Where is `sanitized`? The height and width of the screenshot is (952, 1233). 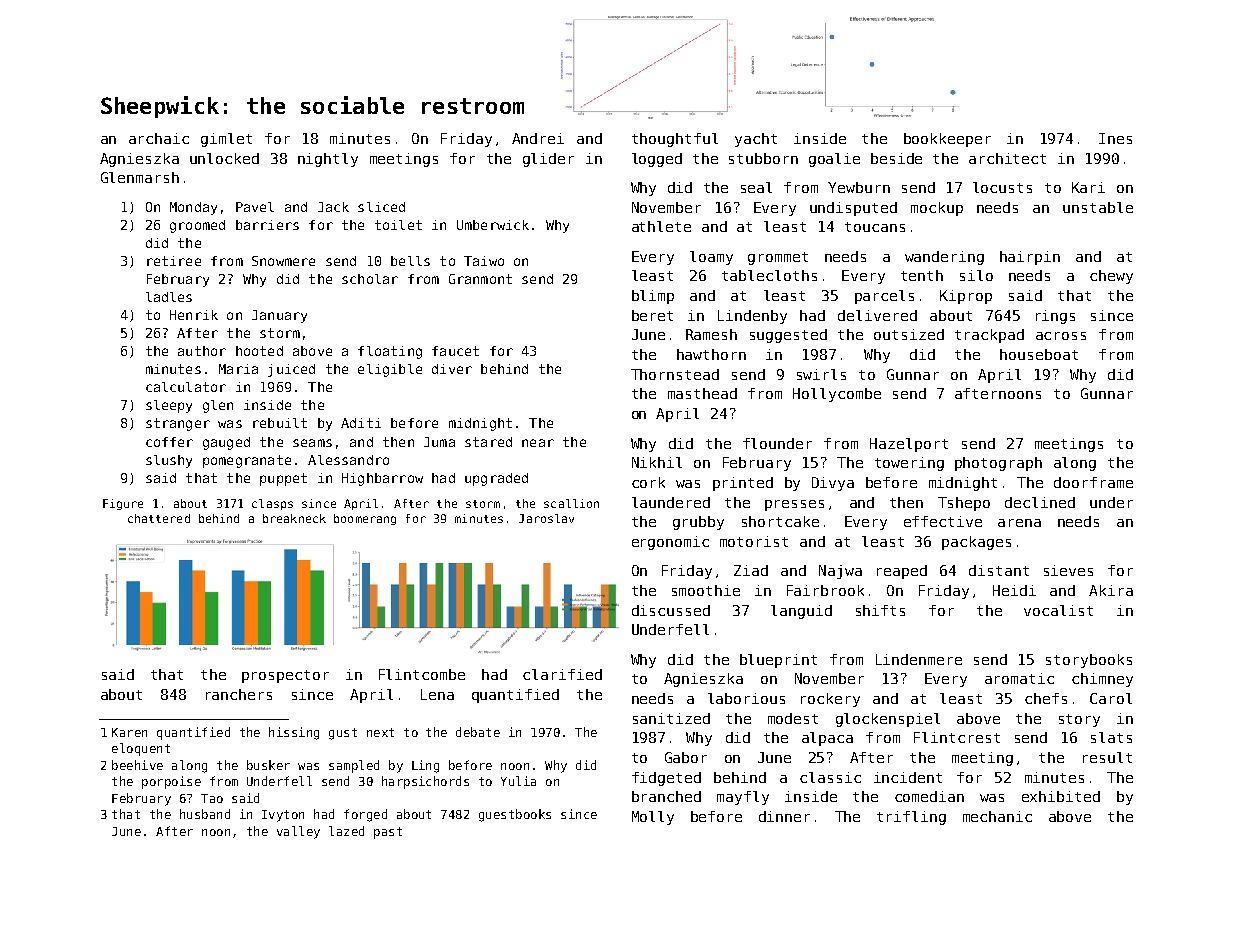
sanitized is located at coordinates (671, 718).
